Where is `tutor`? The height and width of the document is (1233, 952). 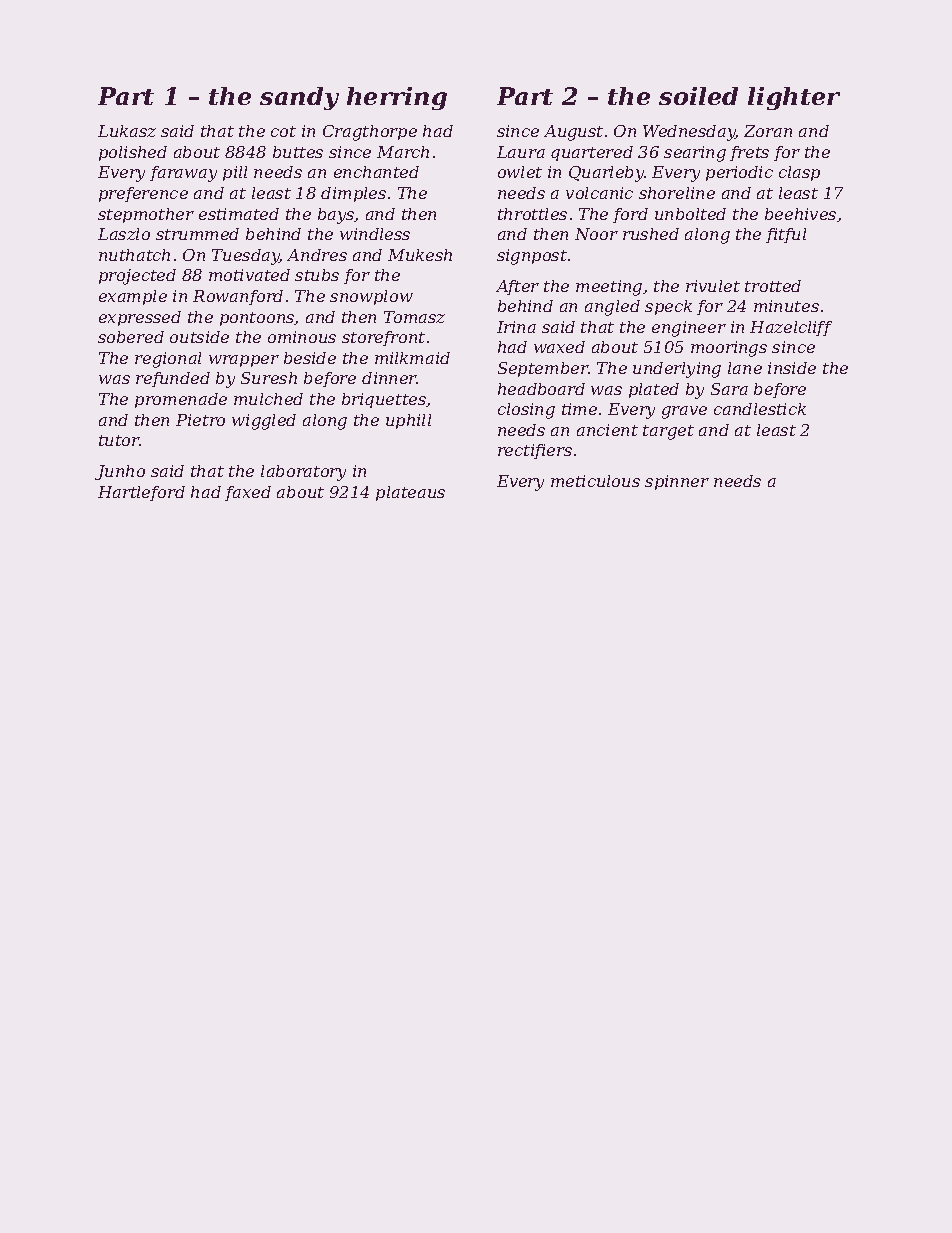
tutor is located at coordinates (119, 440).
